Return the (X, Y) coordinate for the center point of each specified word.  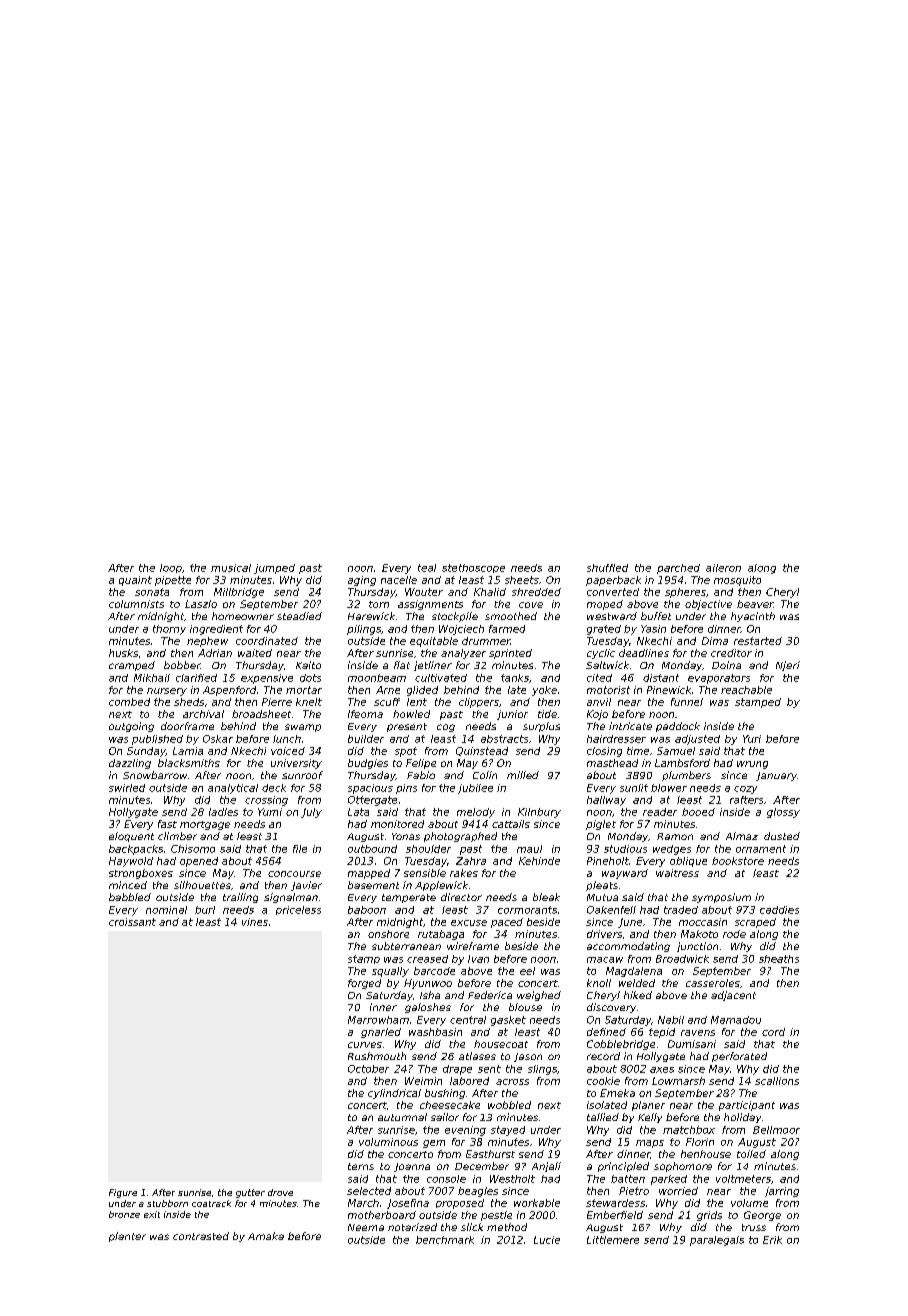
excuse (469, 923)
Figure (123, 1193)
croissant (132, 922)
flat (402, 665)
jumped (274, 569)
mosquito (737, 581)
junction (697, 947)
